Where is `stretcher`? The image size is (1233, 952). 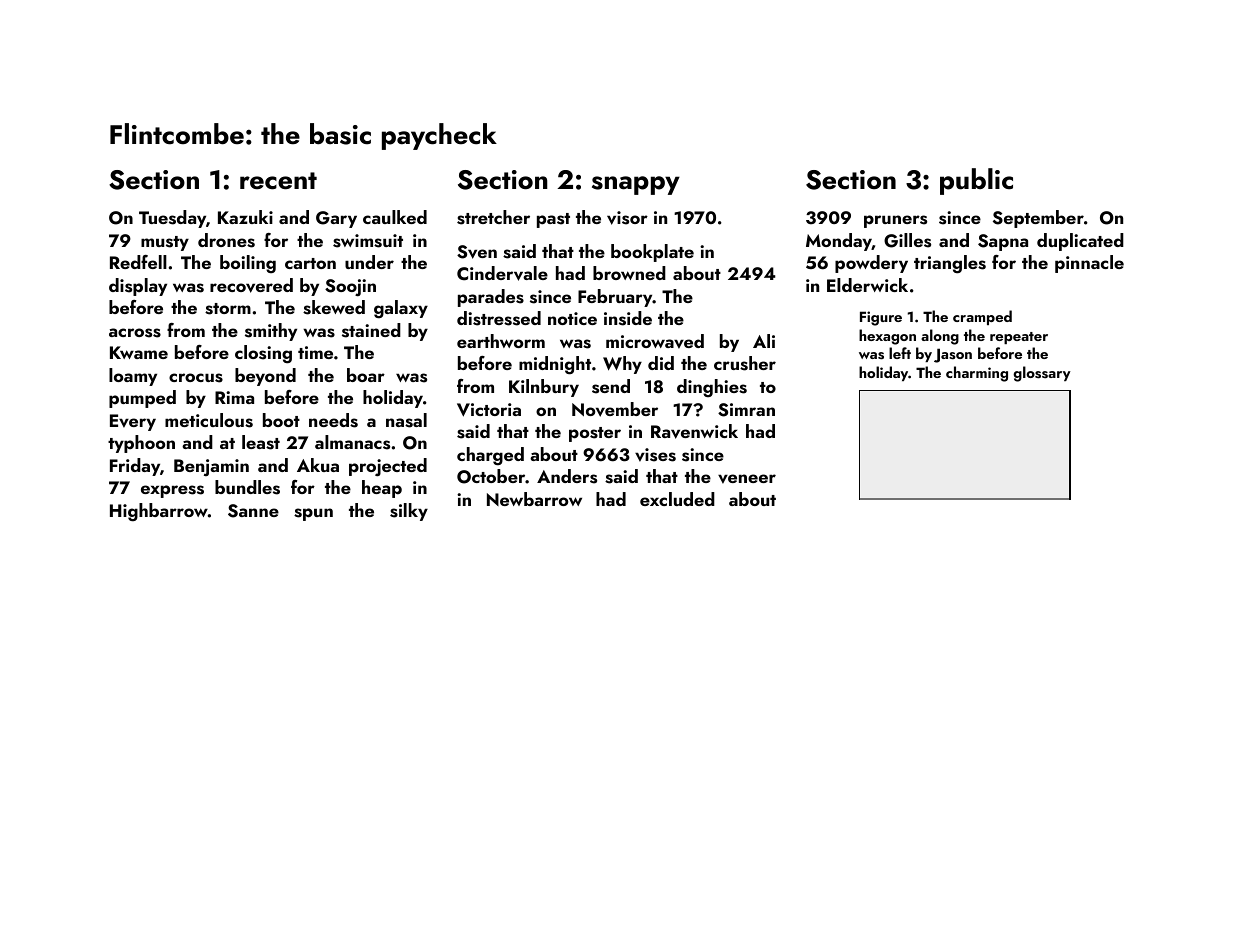 stretcher is located at coordinates (493, 217).
